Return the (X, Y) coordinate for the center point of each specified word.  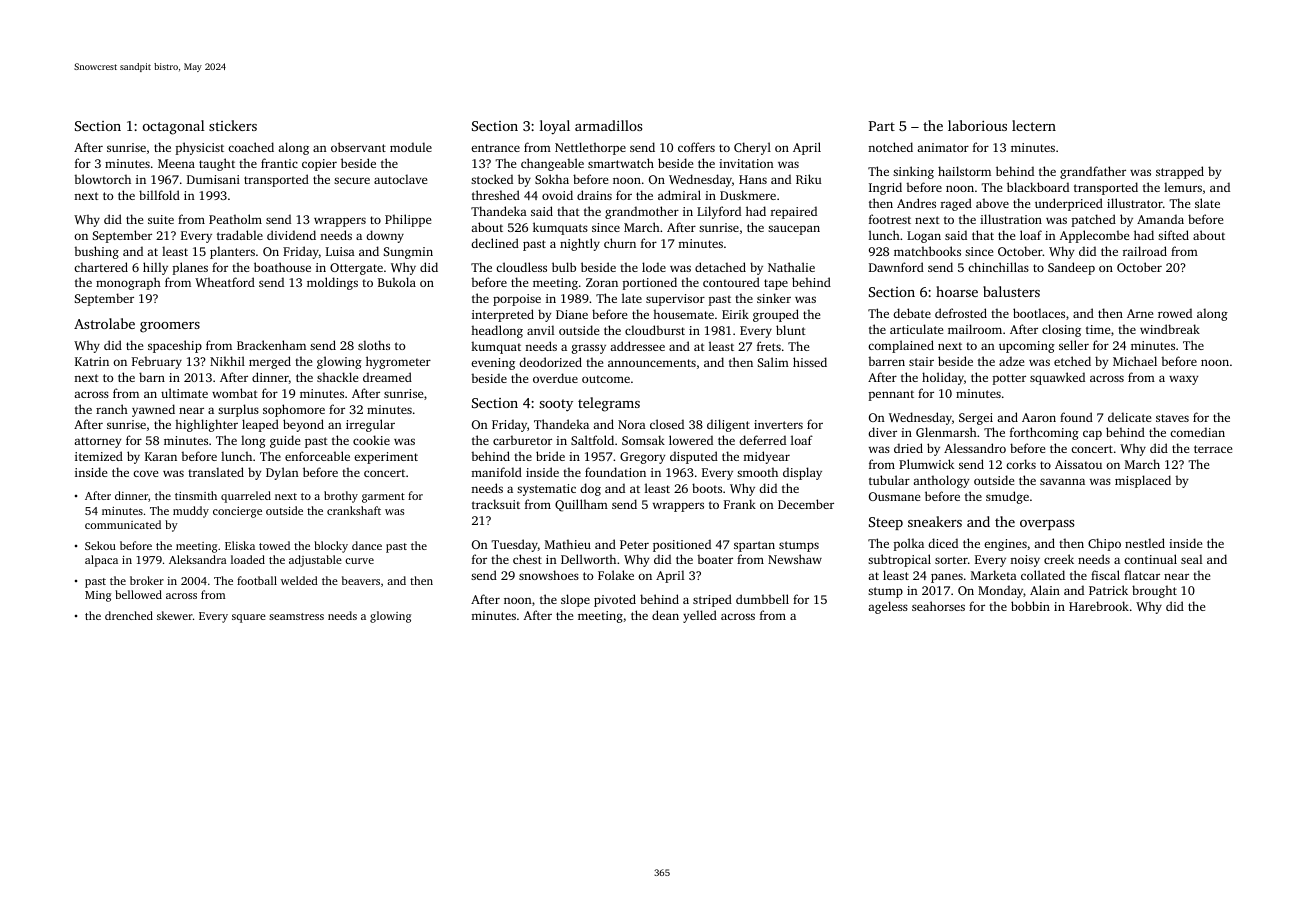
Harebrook (1099, 606)
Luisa (340, 251)
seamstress (296, 616)
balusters (1011, 291)
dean (665, 615)
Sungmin (408, 253)
